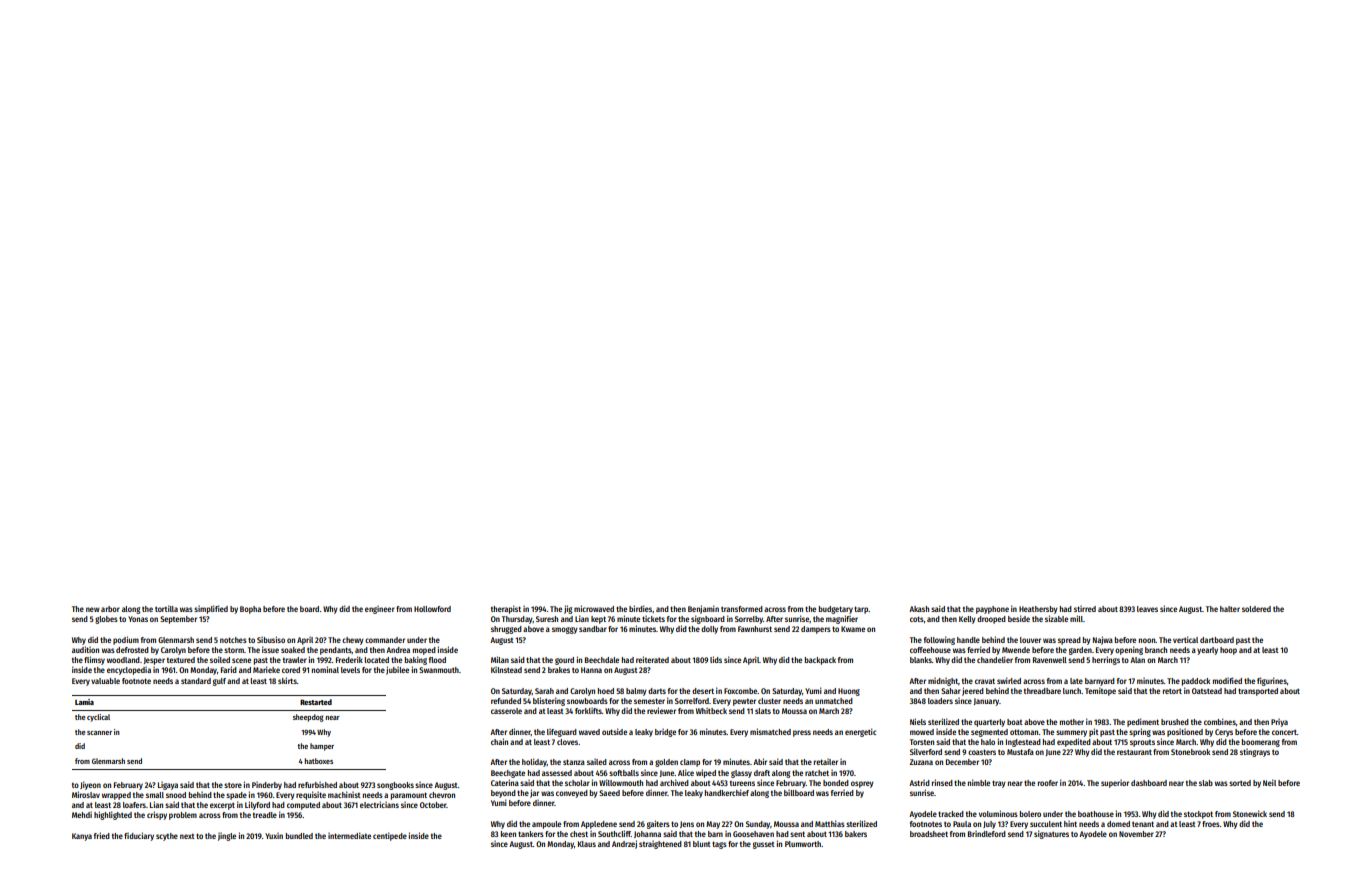 The width and height of the screenshot is (1372, 887). I want to click on cravat, so click(985, 681).
